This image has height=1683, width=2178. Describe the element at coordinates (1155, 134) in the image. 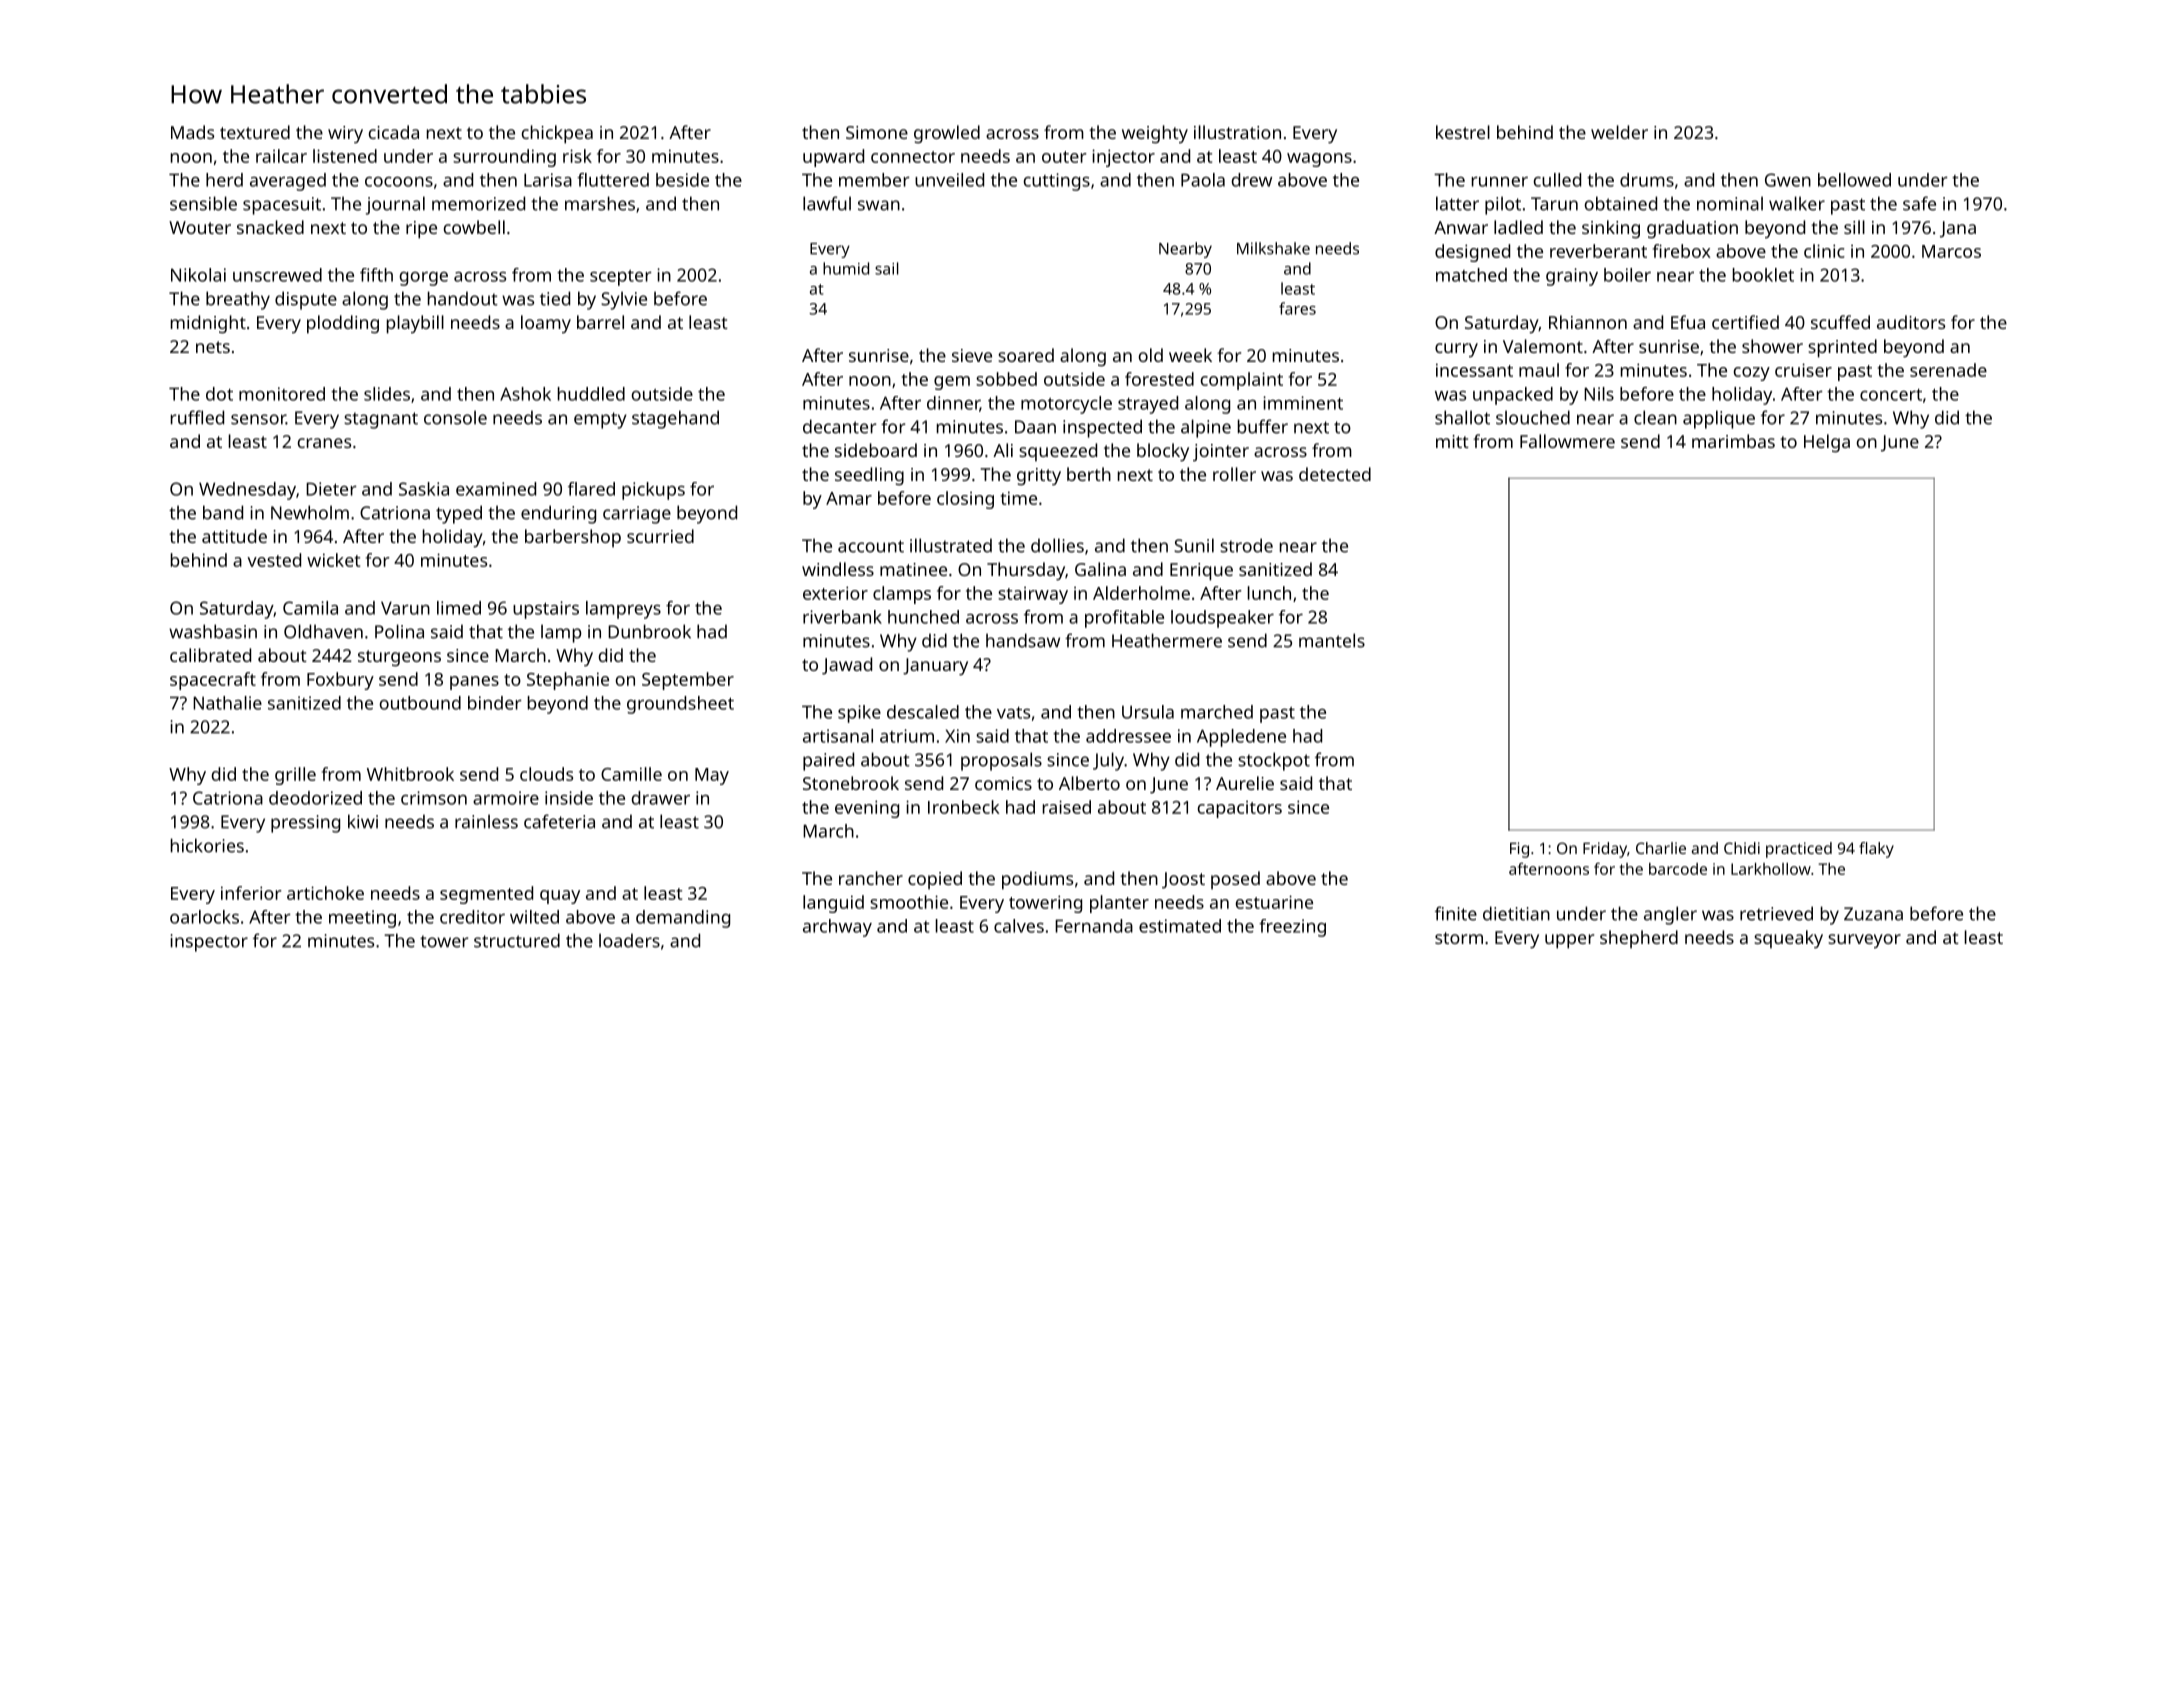

I see `weighty` at that location.
